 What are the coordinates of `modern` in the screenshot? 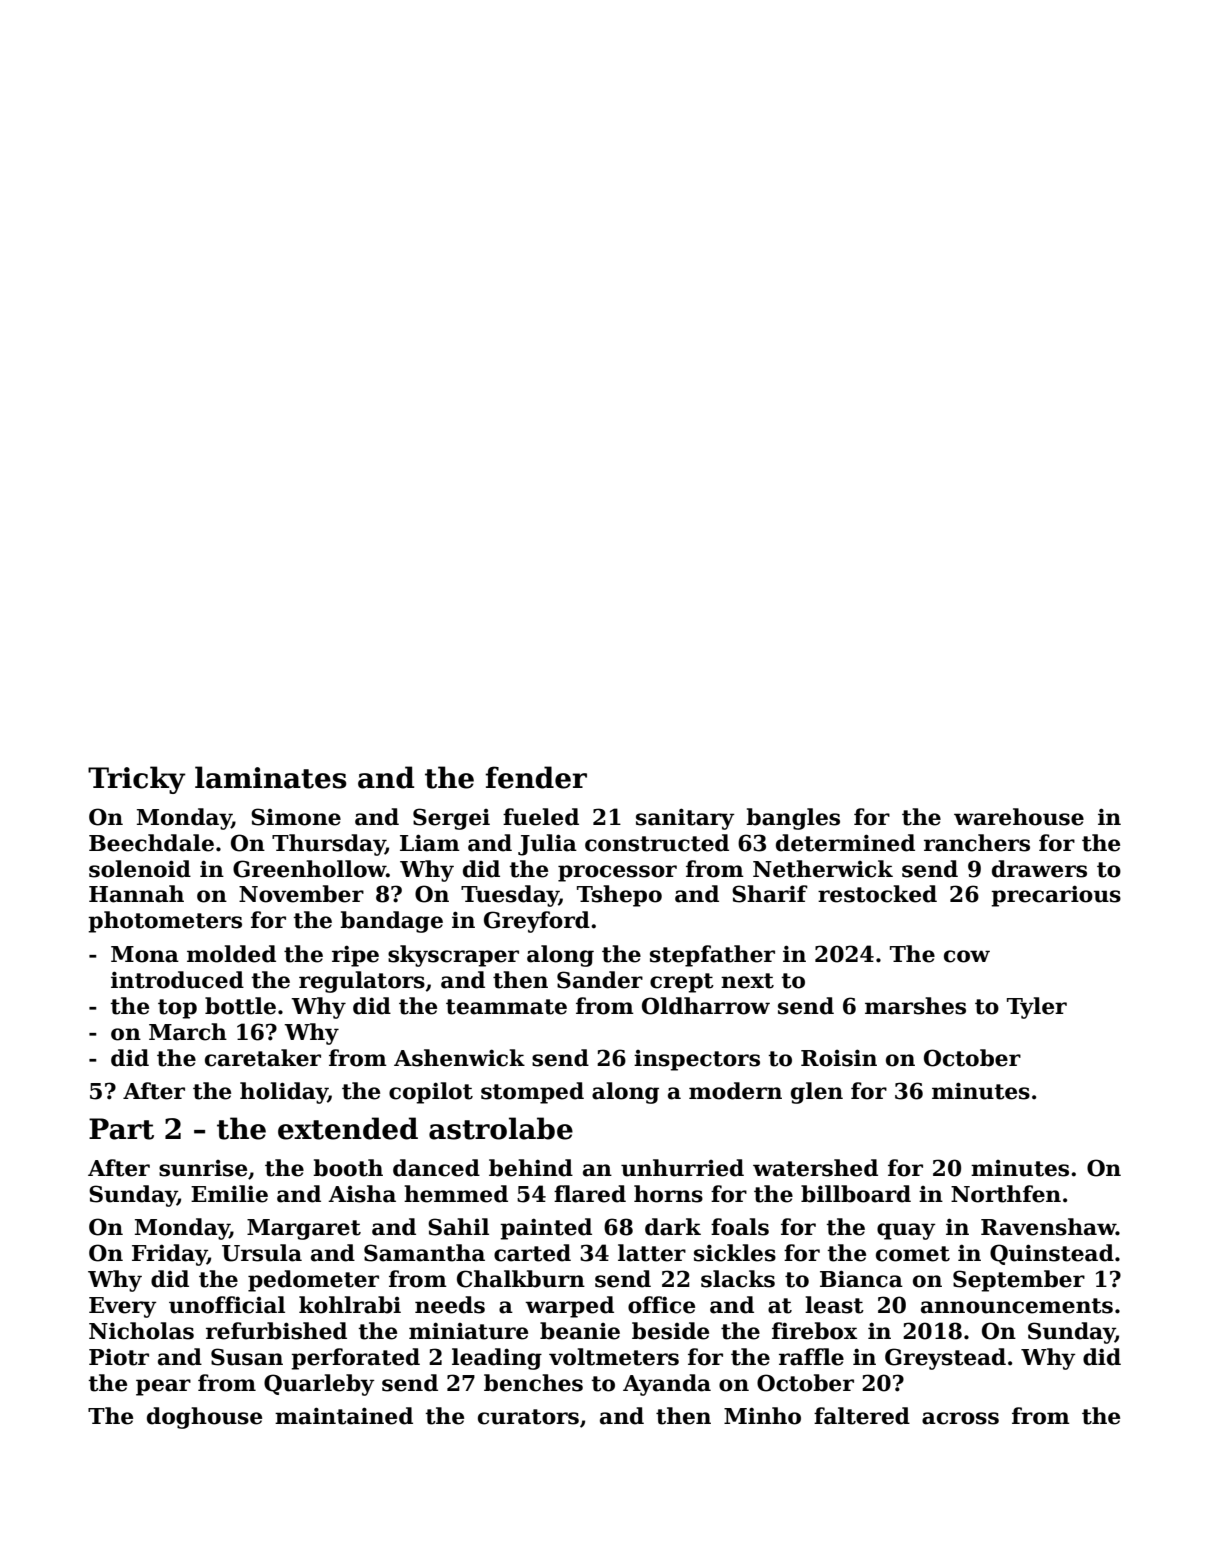 It's located at (735, 1091).
